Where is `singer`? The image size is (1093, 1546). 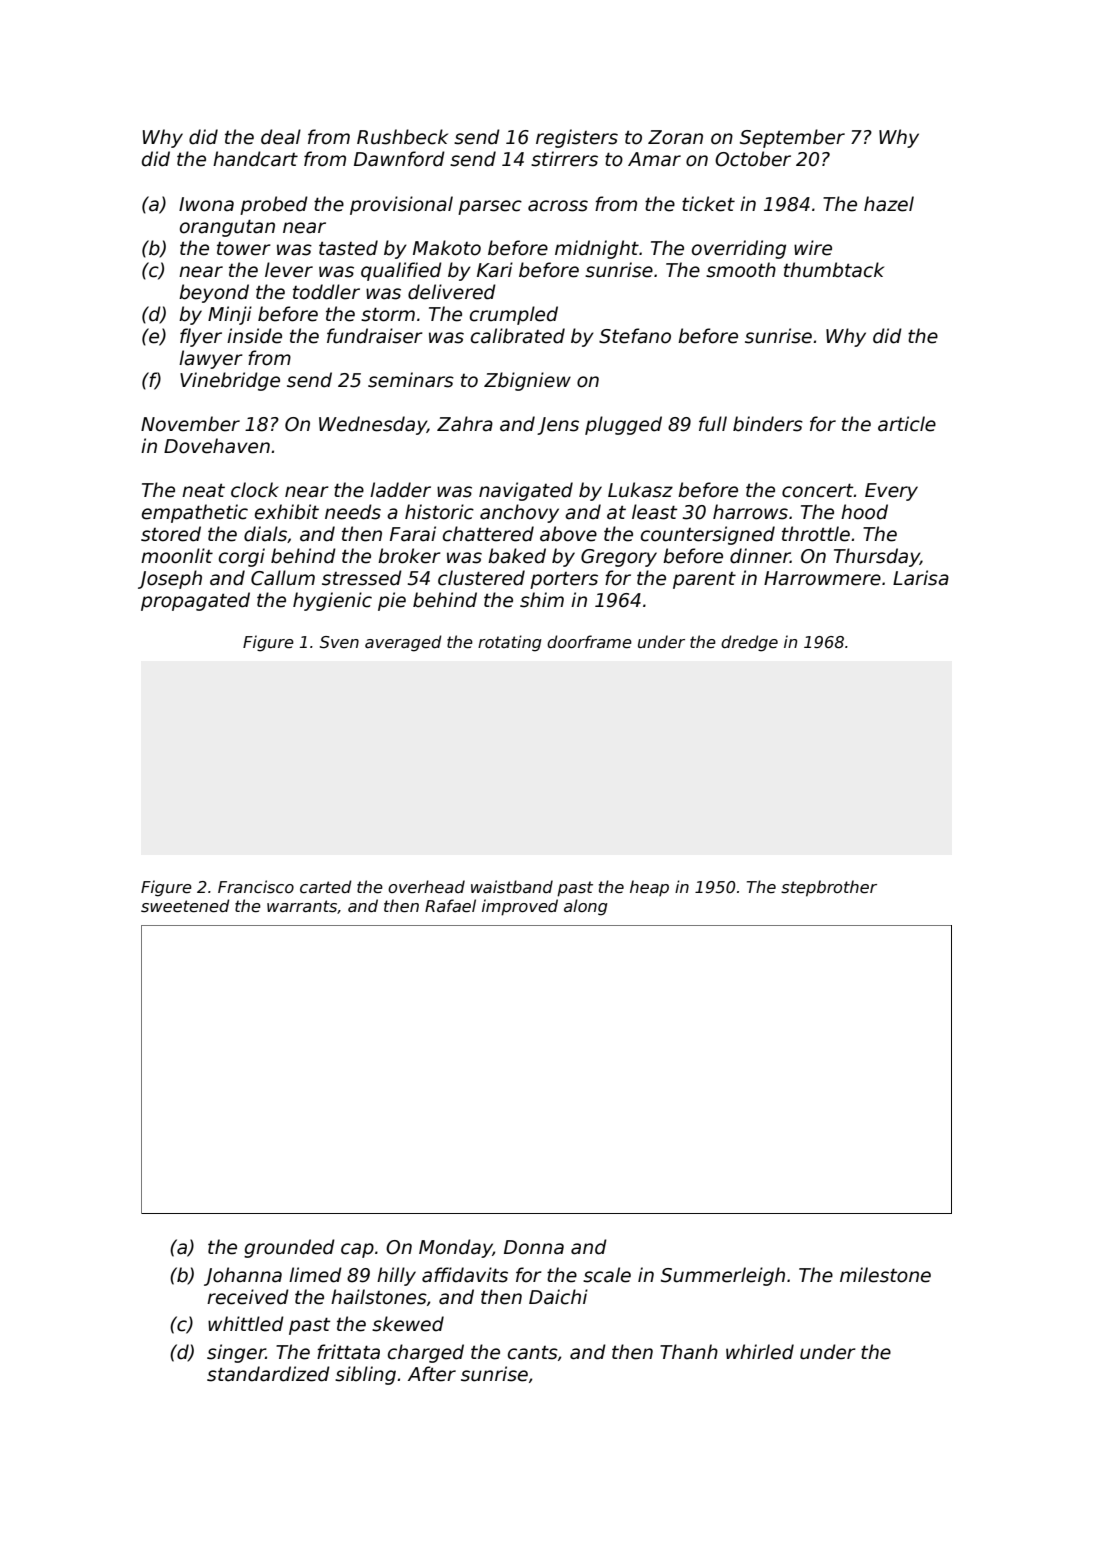
singer is located at coordinates (236, 1353).
